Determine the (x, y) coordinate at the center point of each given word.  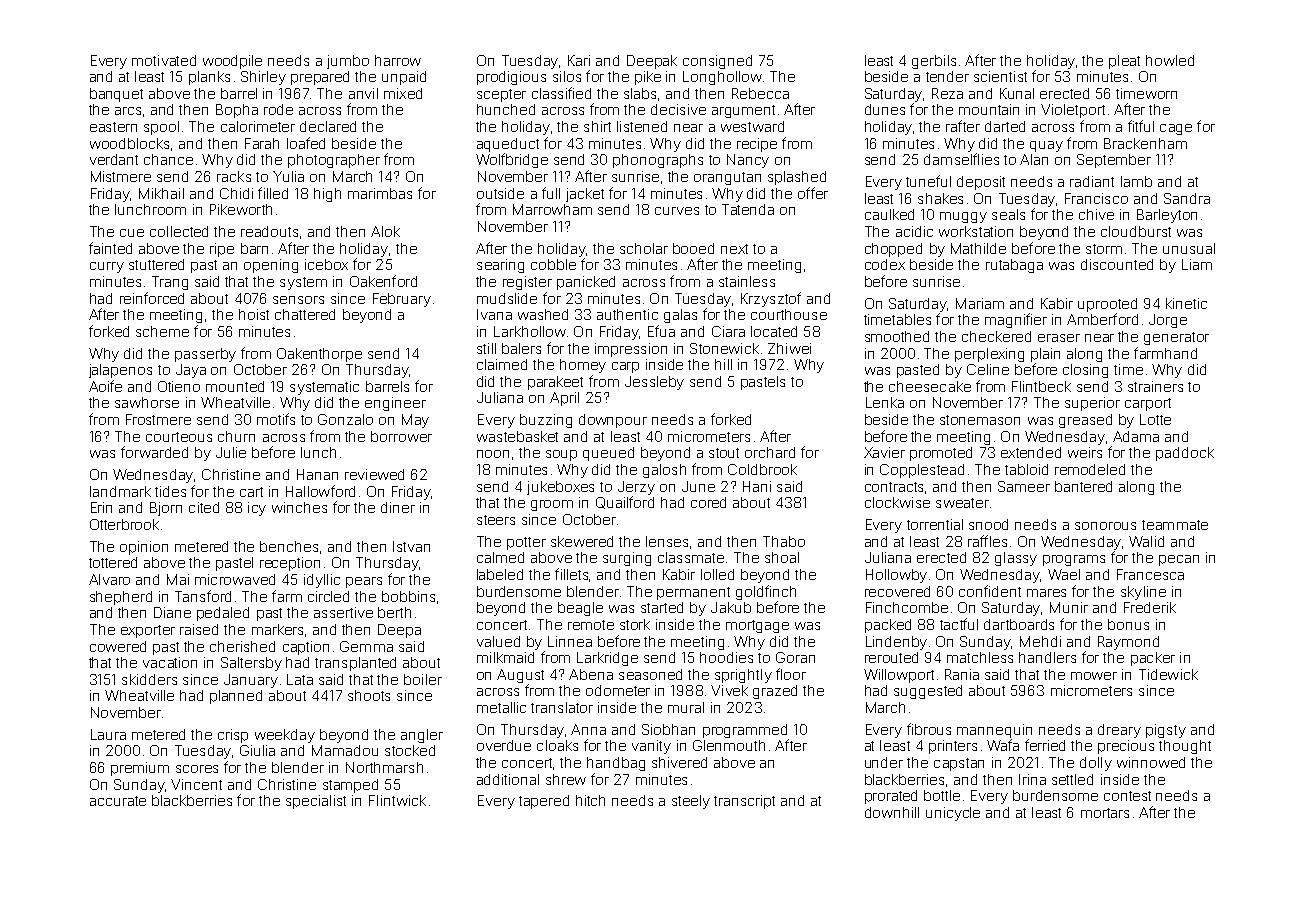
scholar (644, 248)
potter (526, 543)
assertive (343, 612)
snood (988, 524)
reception (290, 564)
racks (234, 176)
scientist (1000, 76)
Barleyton (1167, 216)
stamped (350, 786)
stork (635, 624)
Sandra (1187, 198)
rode (278, 109)
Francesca (1150, 574)
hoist (254, 314)
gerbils (934, 62)
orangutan (727, 178)
